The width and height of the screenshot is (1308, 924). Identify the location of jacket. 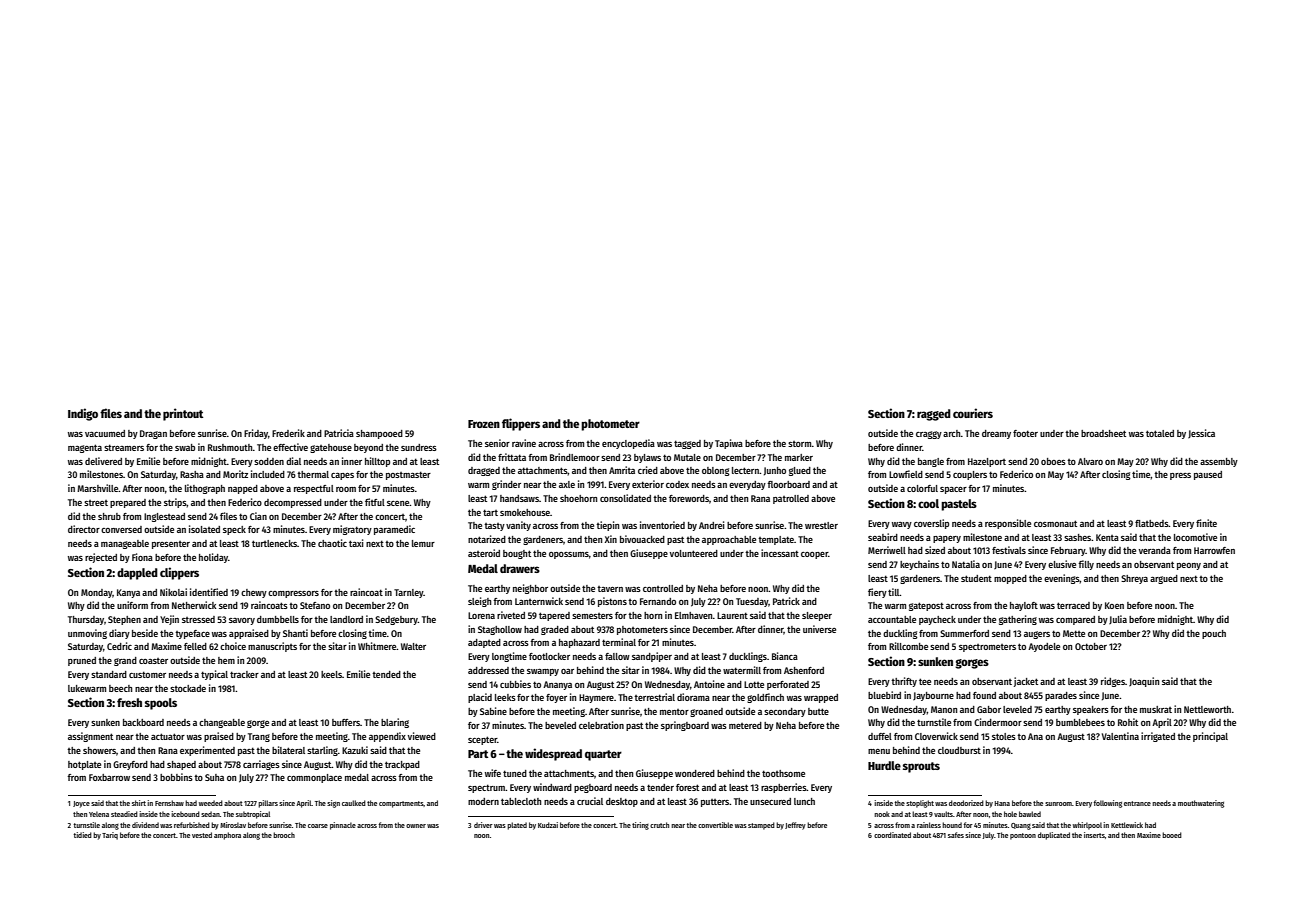
(1026, 682).
